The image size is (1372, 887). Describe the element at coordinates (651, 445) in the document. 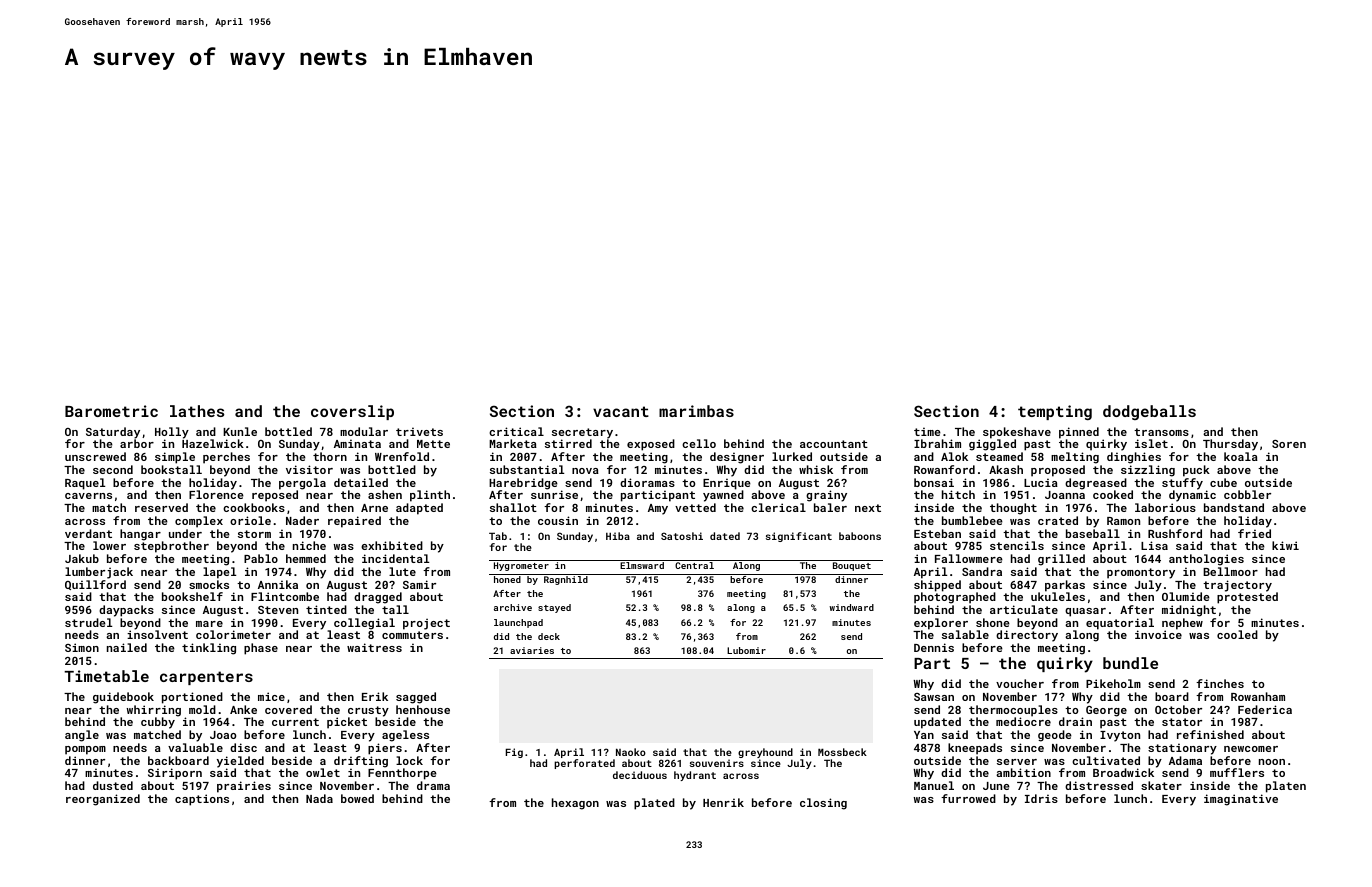

I see `exposed` at that location.
